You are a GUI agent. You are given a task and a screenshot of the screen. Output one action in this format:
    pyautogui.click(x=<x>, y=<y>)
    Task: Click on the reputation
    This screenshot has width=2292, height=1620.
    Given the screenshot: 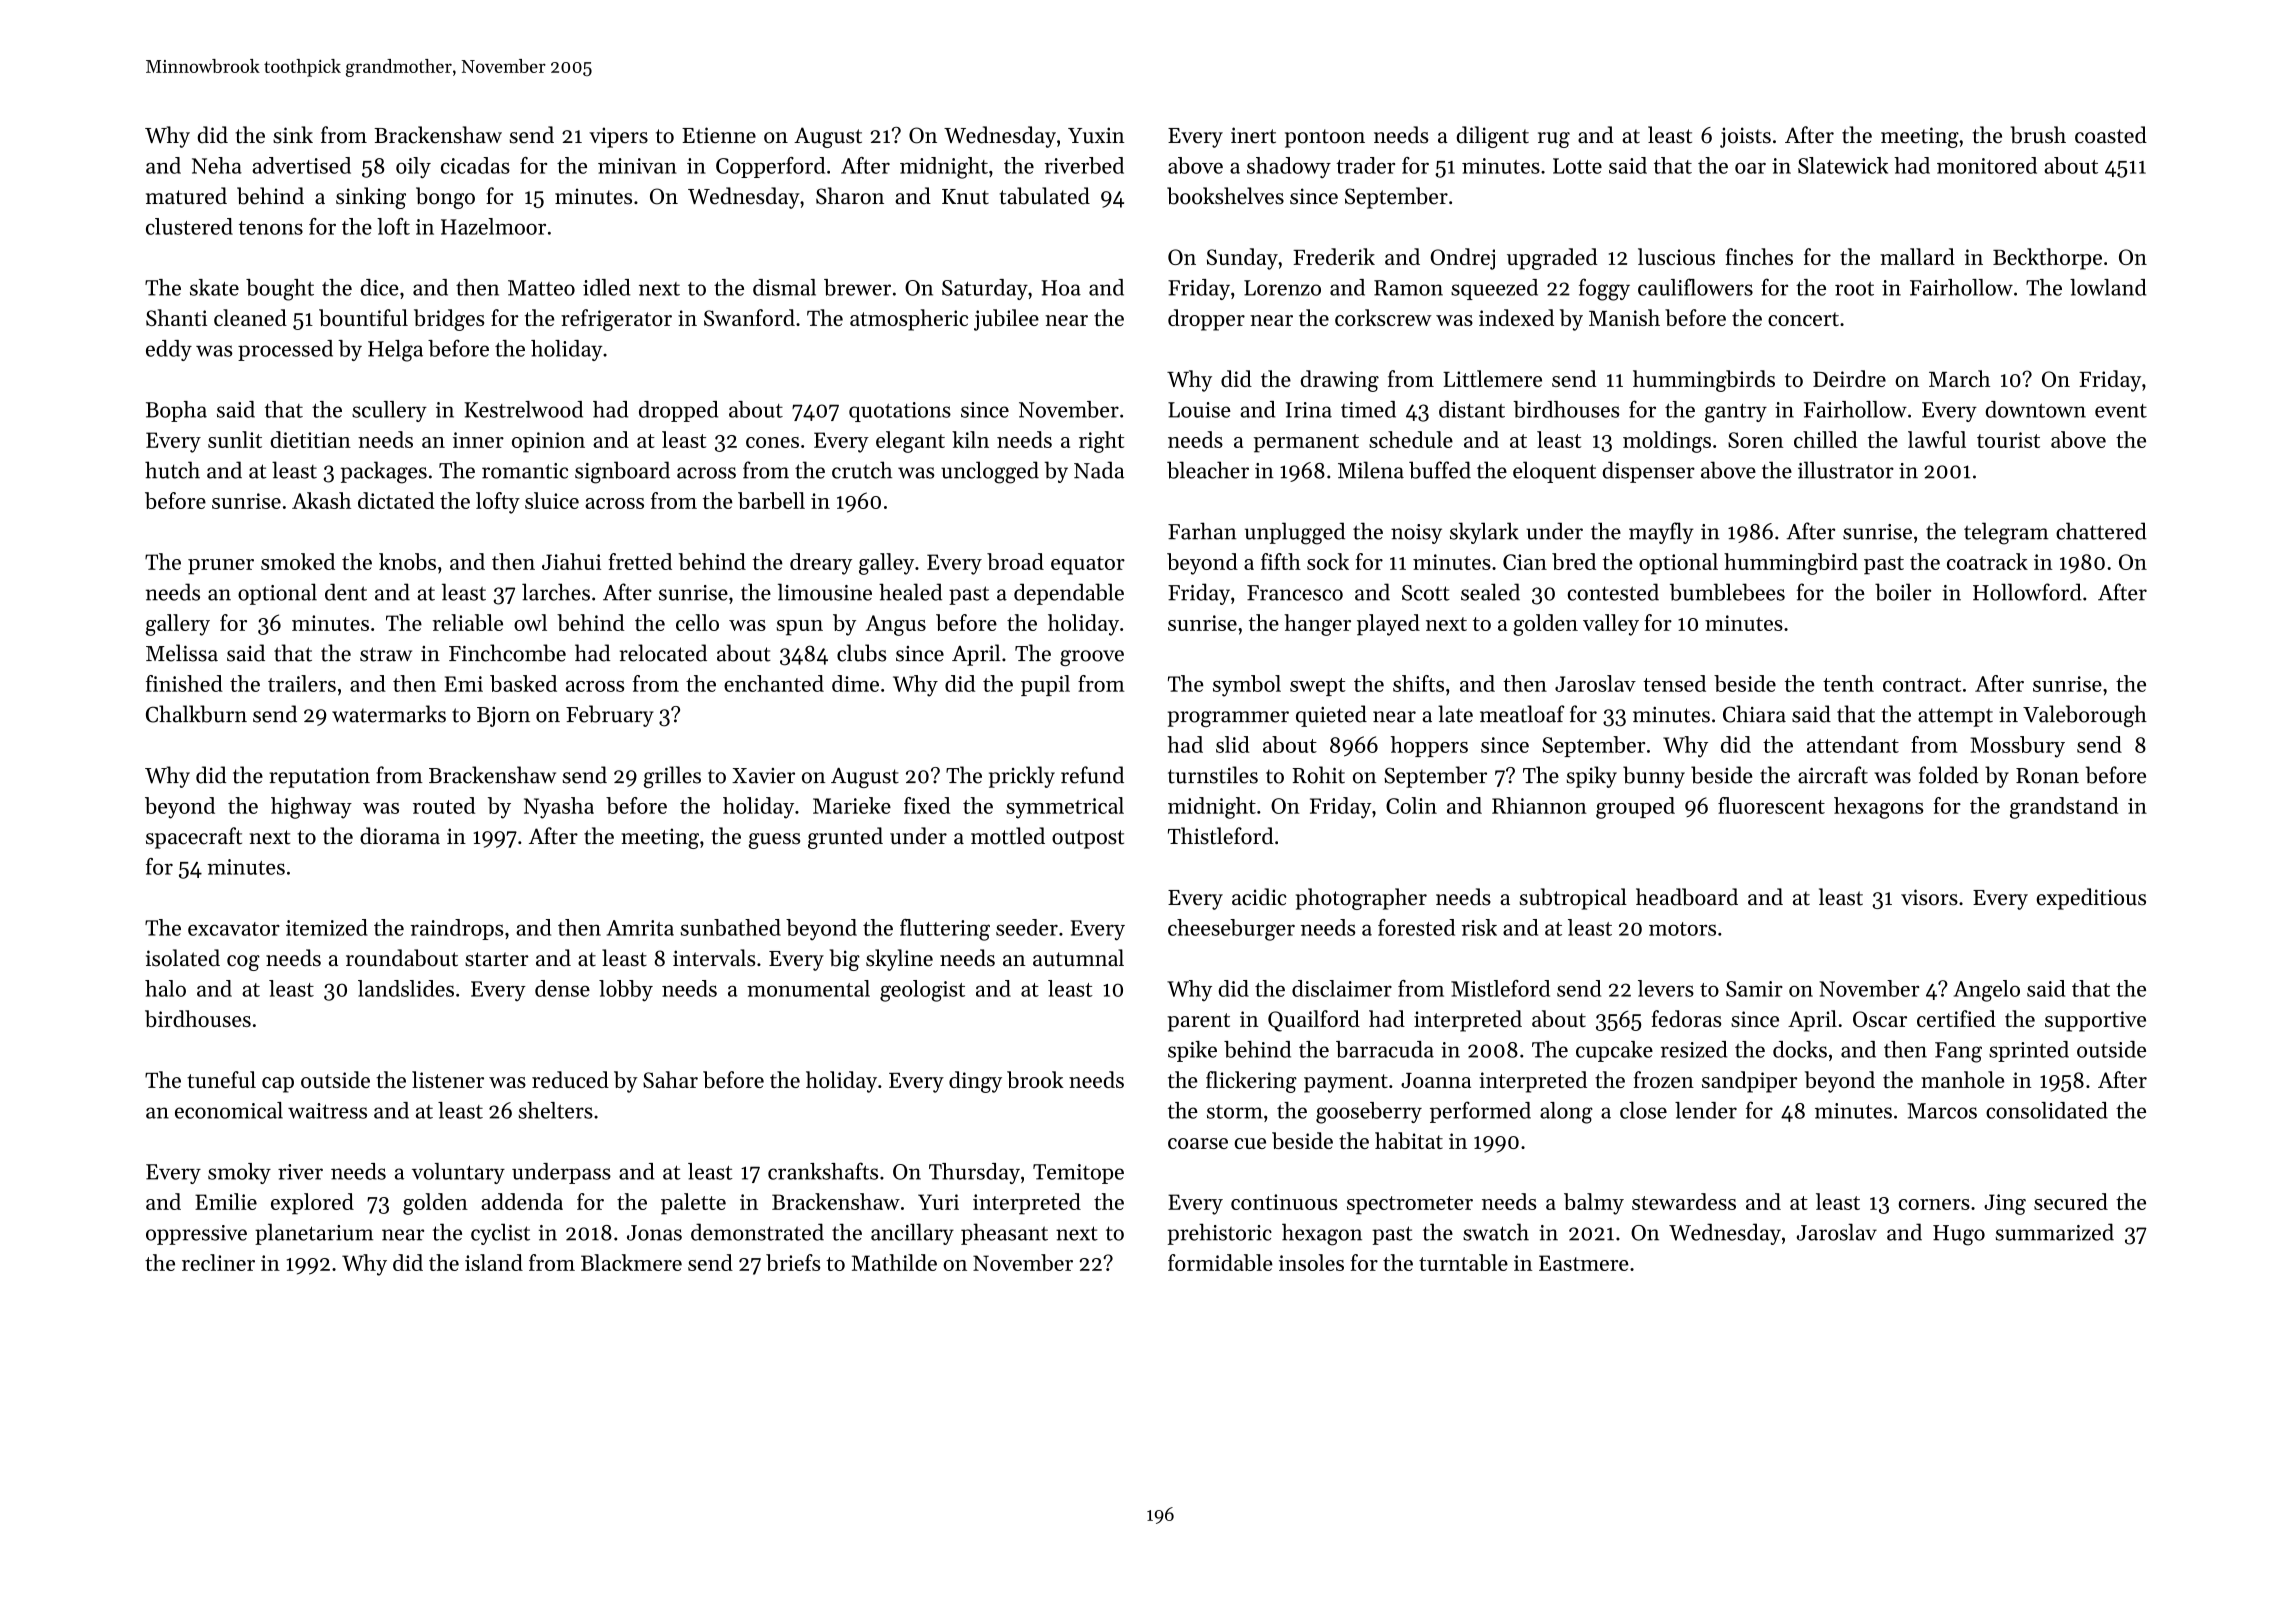 What is the action you would take?
    pyautogui.click(x=319, y=777)
